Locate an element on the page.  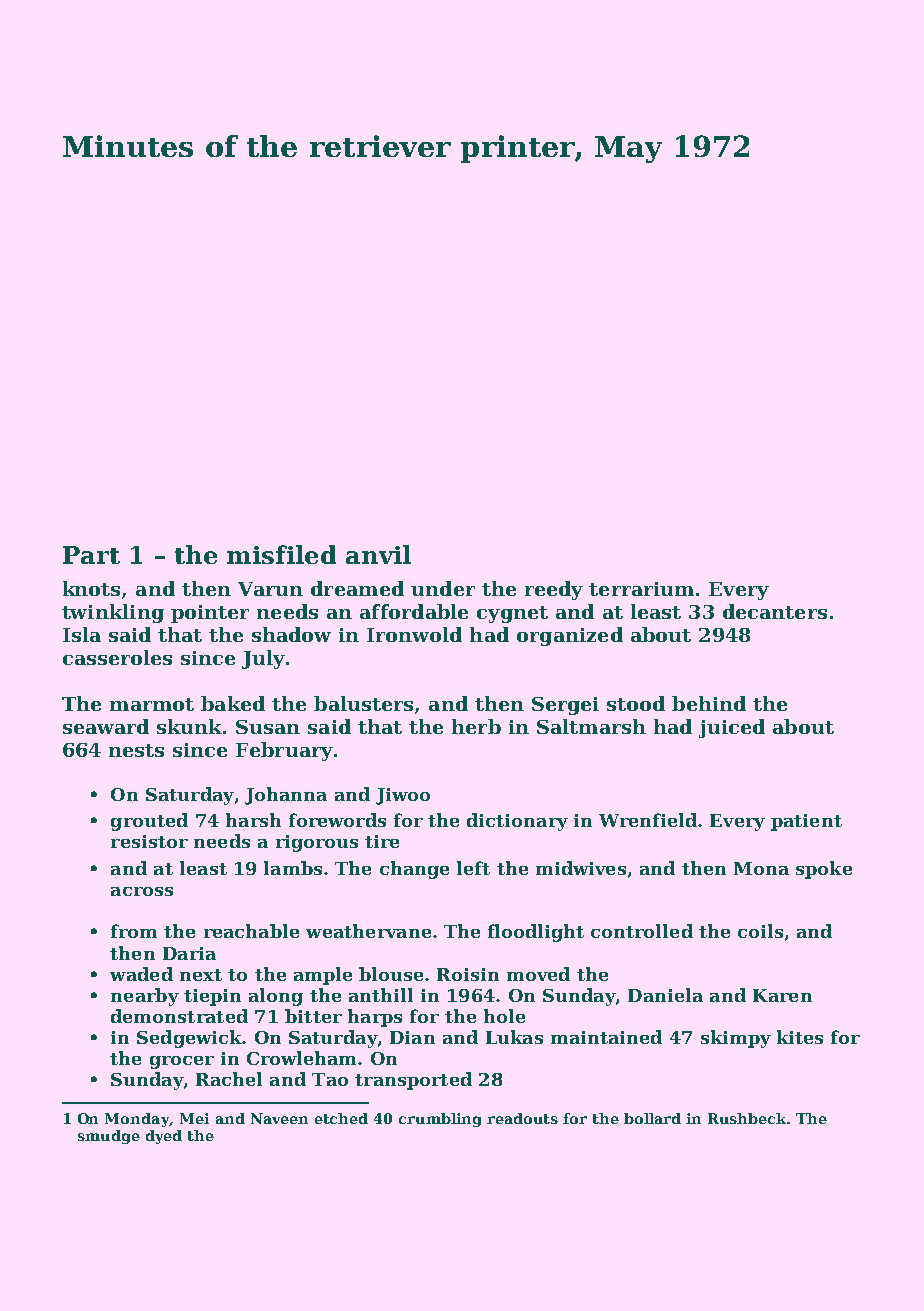
Sedgewick is located at coordinates (189, 1039).
